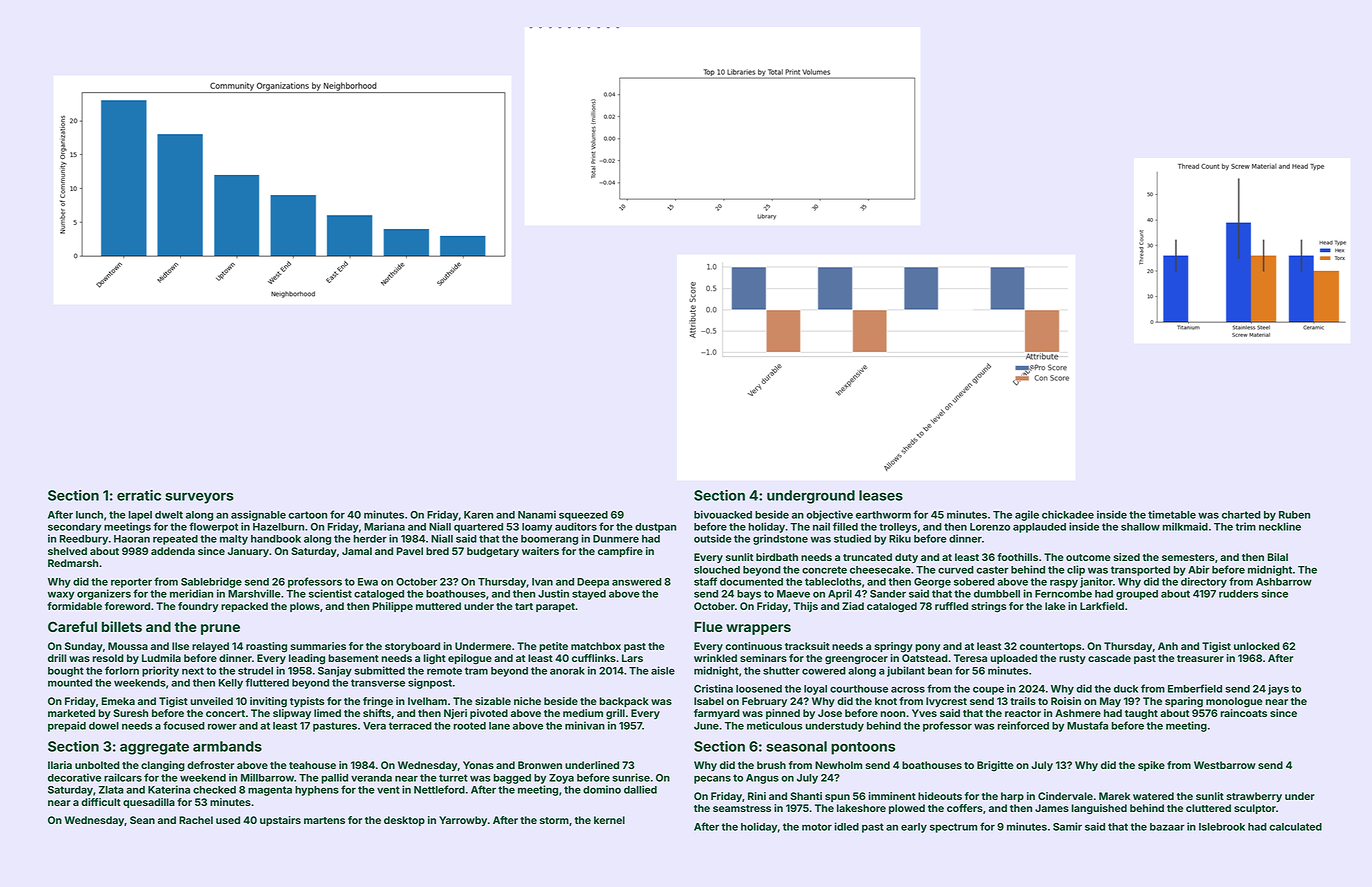 Image resolution: width=1372 pixels, height=887 pixels. I want to click on storm, so click(554, 820).
